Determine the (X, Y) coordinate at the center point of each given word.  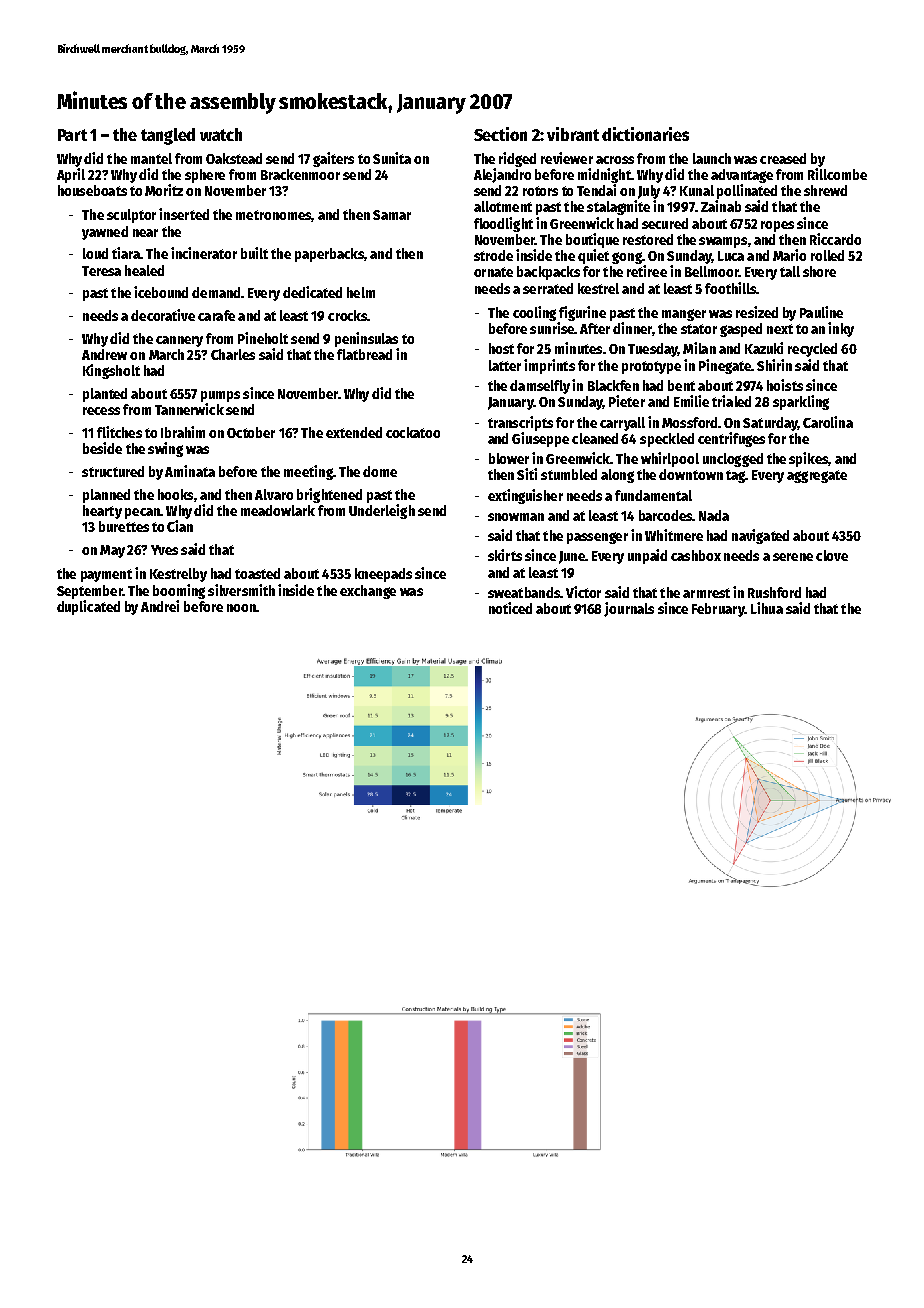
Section (500, 134)
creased (783, 158)
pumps (220, 396)
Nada (714, 515)
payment (106, 575)
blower (509, 458)
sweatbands (524, 592)
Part (72, 135)
